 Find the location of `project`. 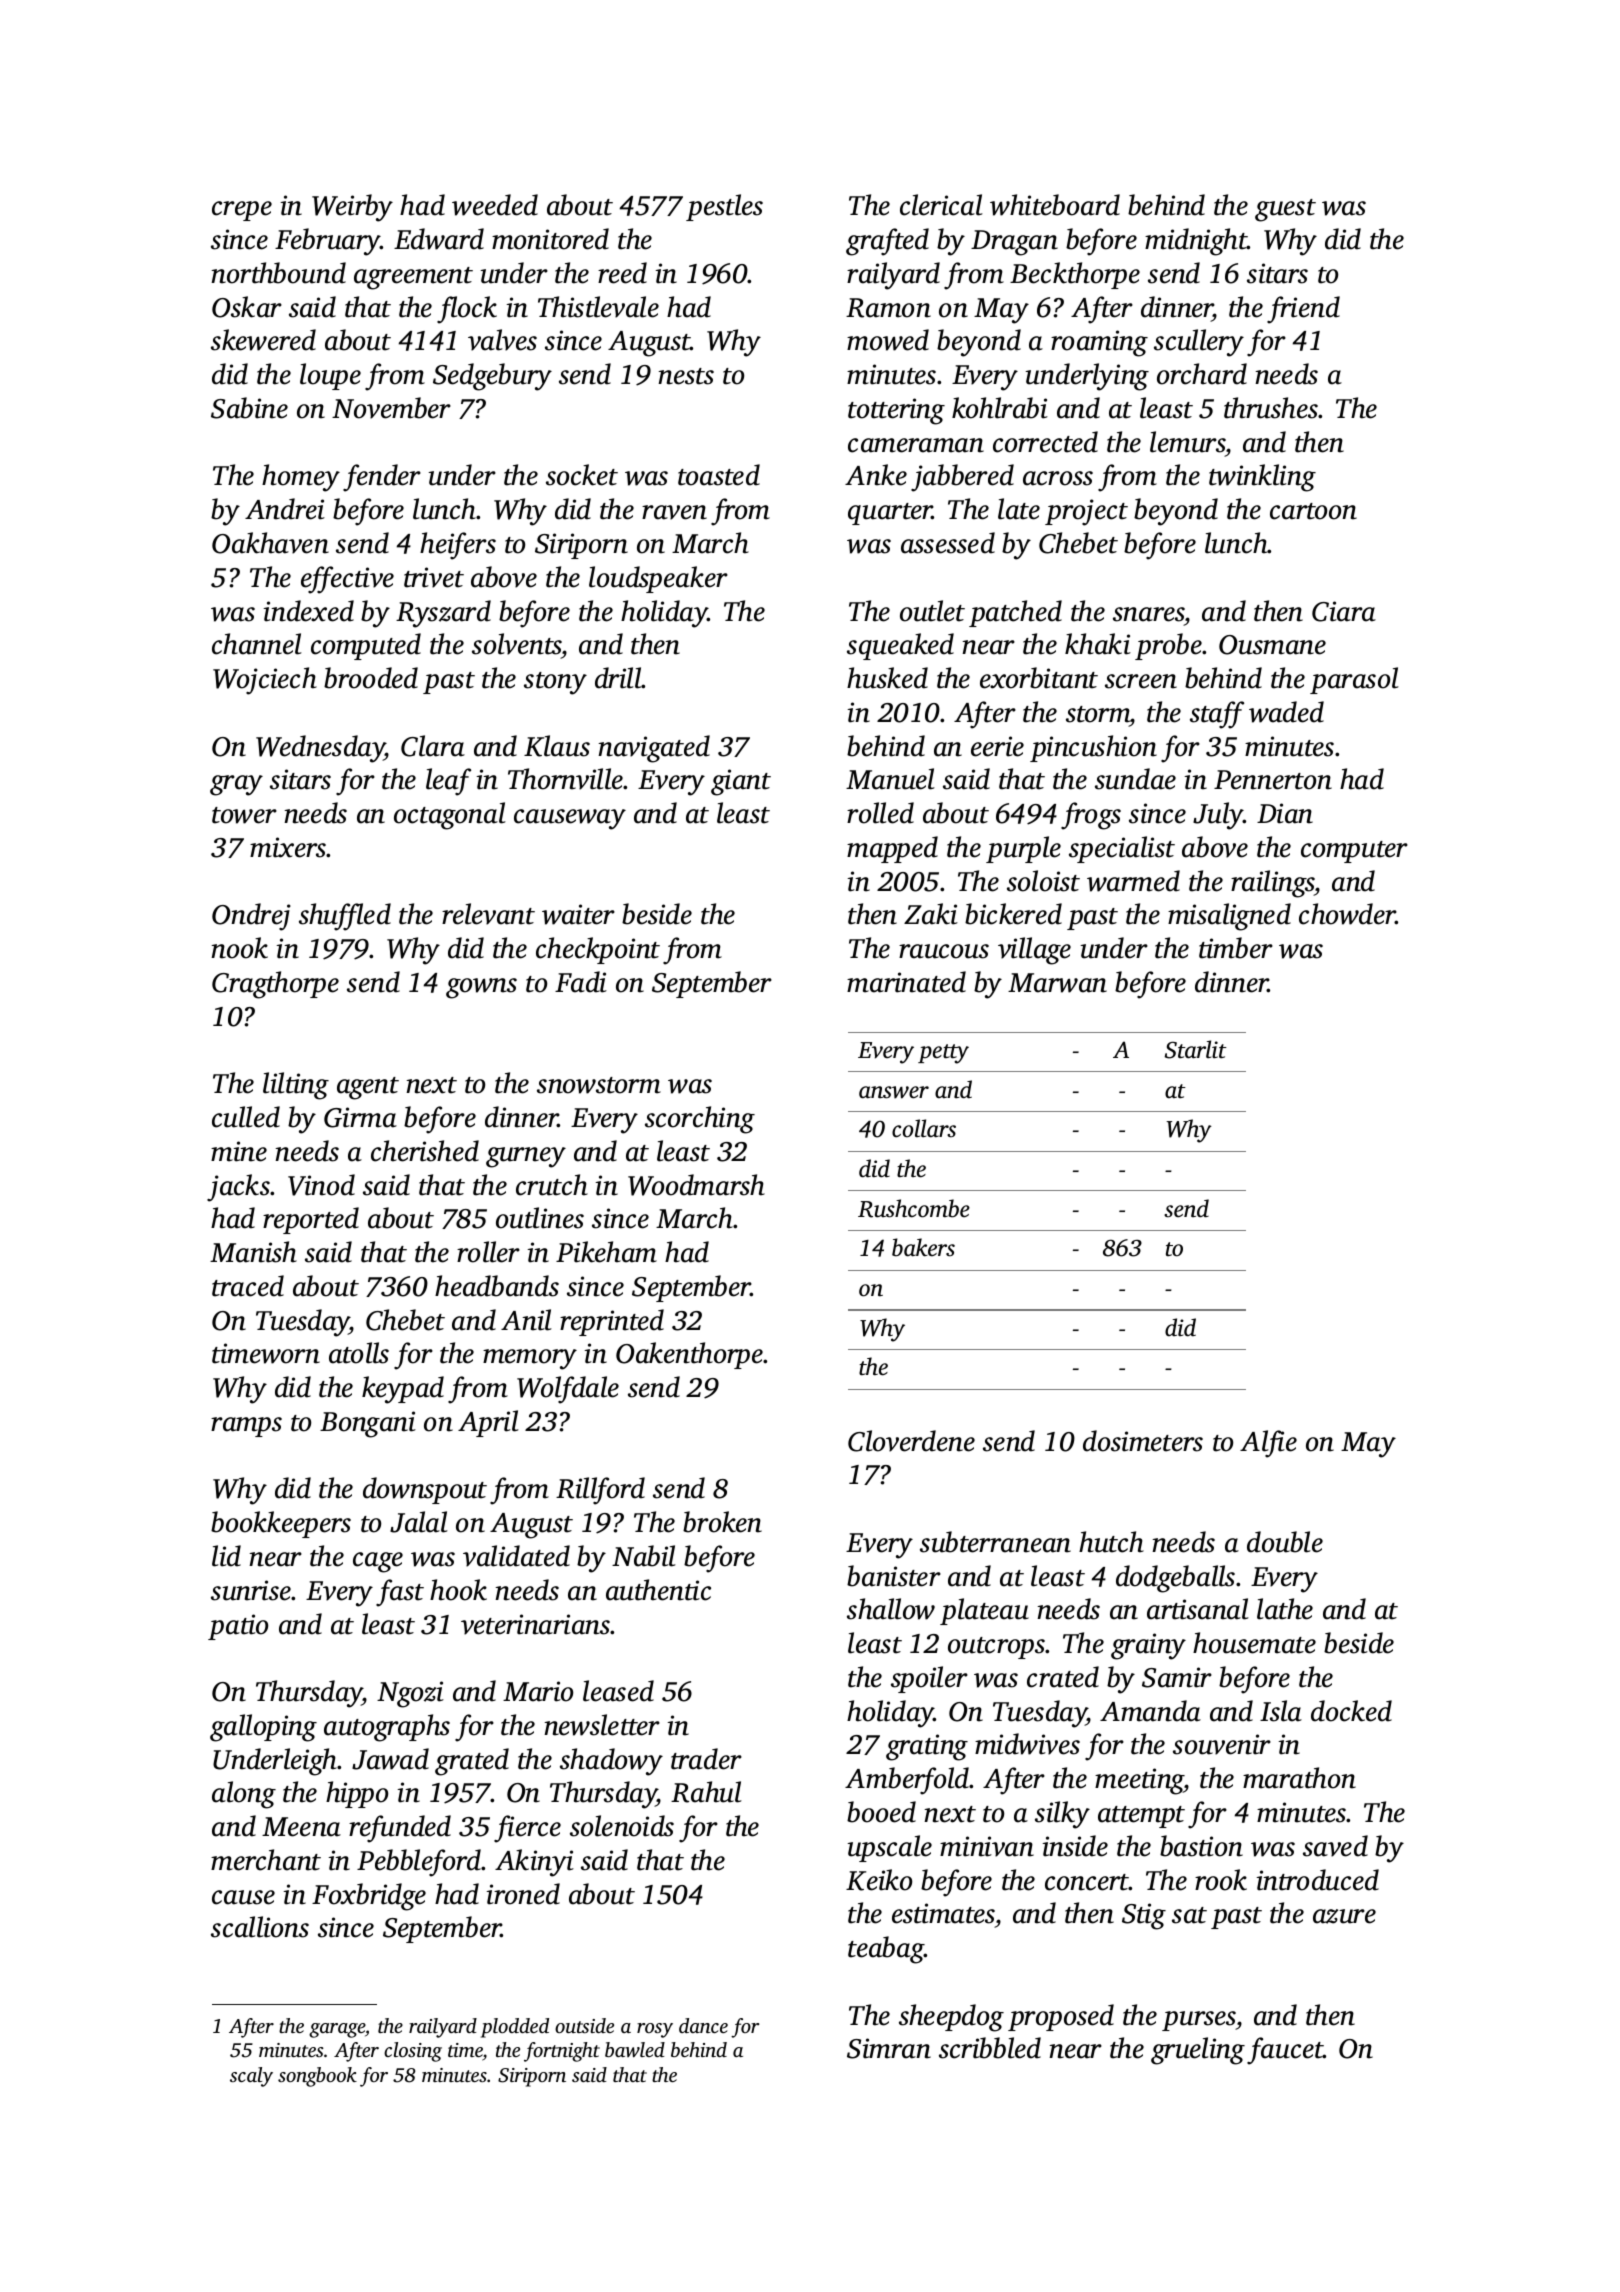

project is located at coordinates (1086, 512).
